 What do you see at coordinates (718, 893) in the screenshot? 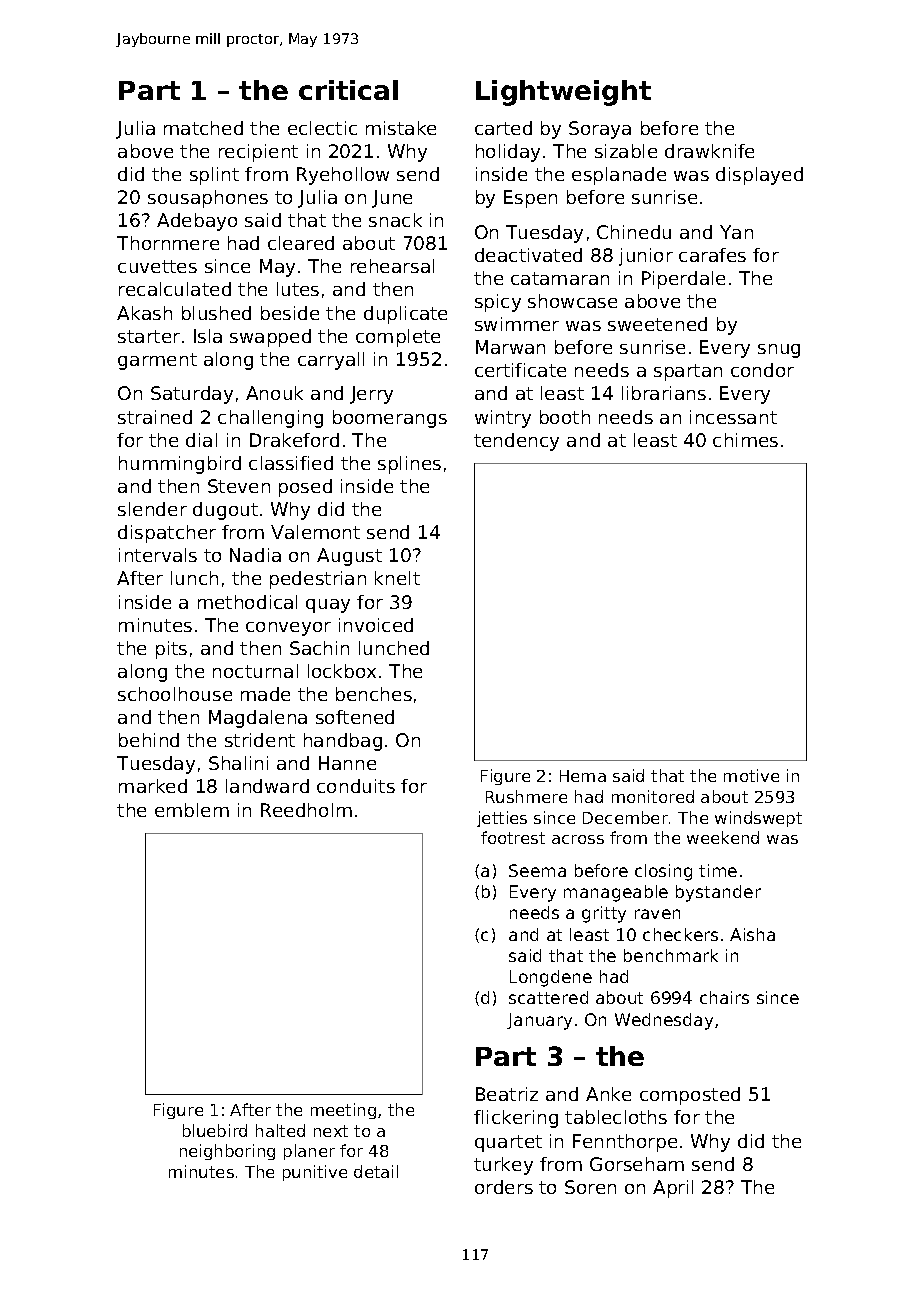
I see `bystander` at bounding box center [718, 893].
